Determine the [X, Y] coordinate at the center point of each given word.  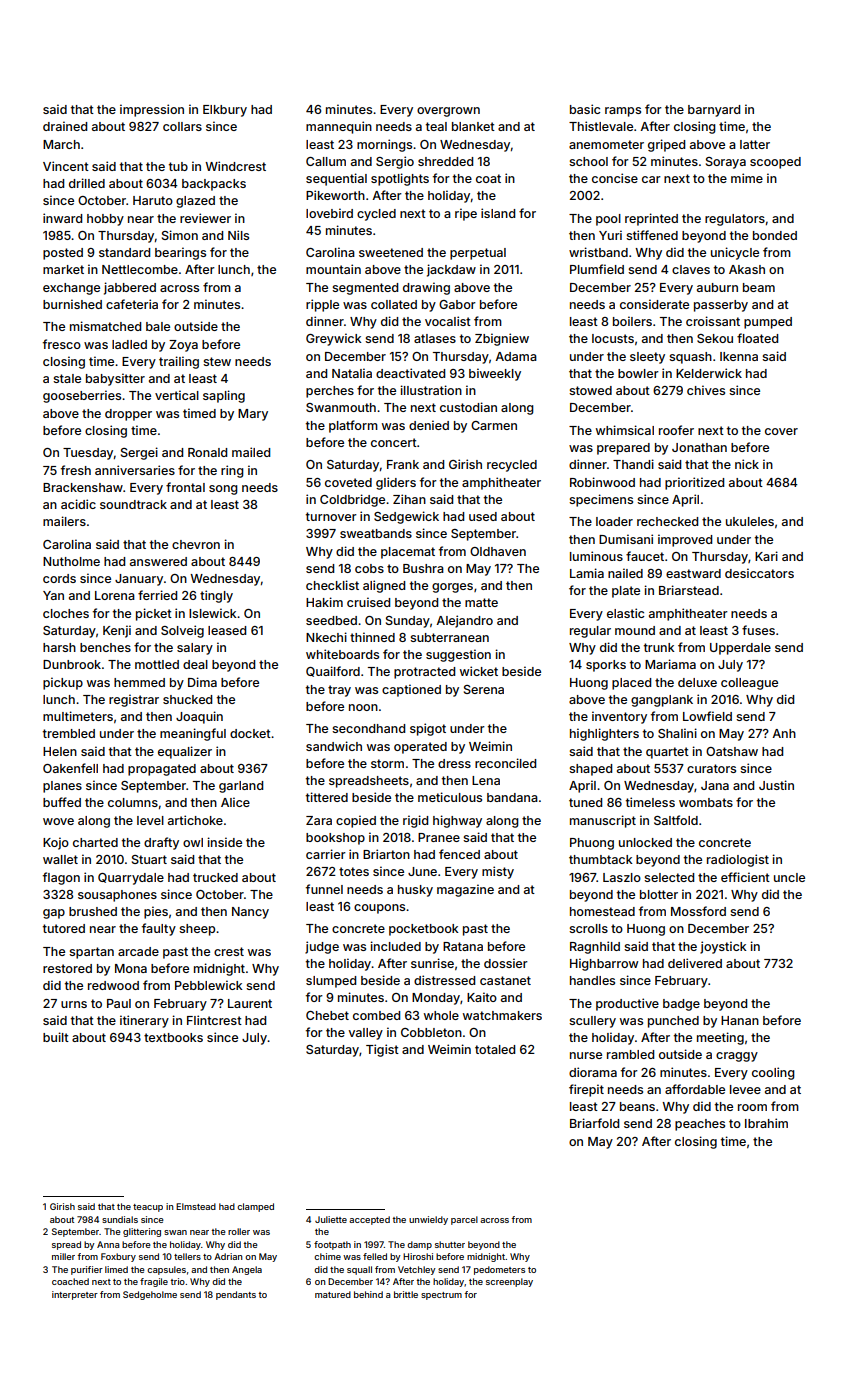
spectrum [441, 1296]
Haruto [153, 200]
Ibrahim [766, 1123]
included [395, 946]
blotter [659, 894]
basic [585, 109]
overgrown [448, 112]
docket [250, 733]
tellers [187, 1256]
